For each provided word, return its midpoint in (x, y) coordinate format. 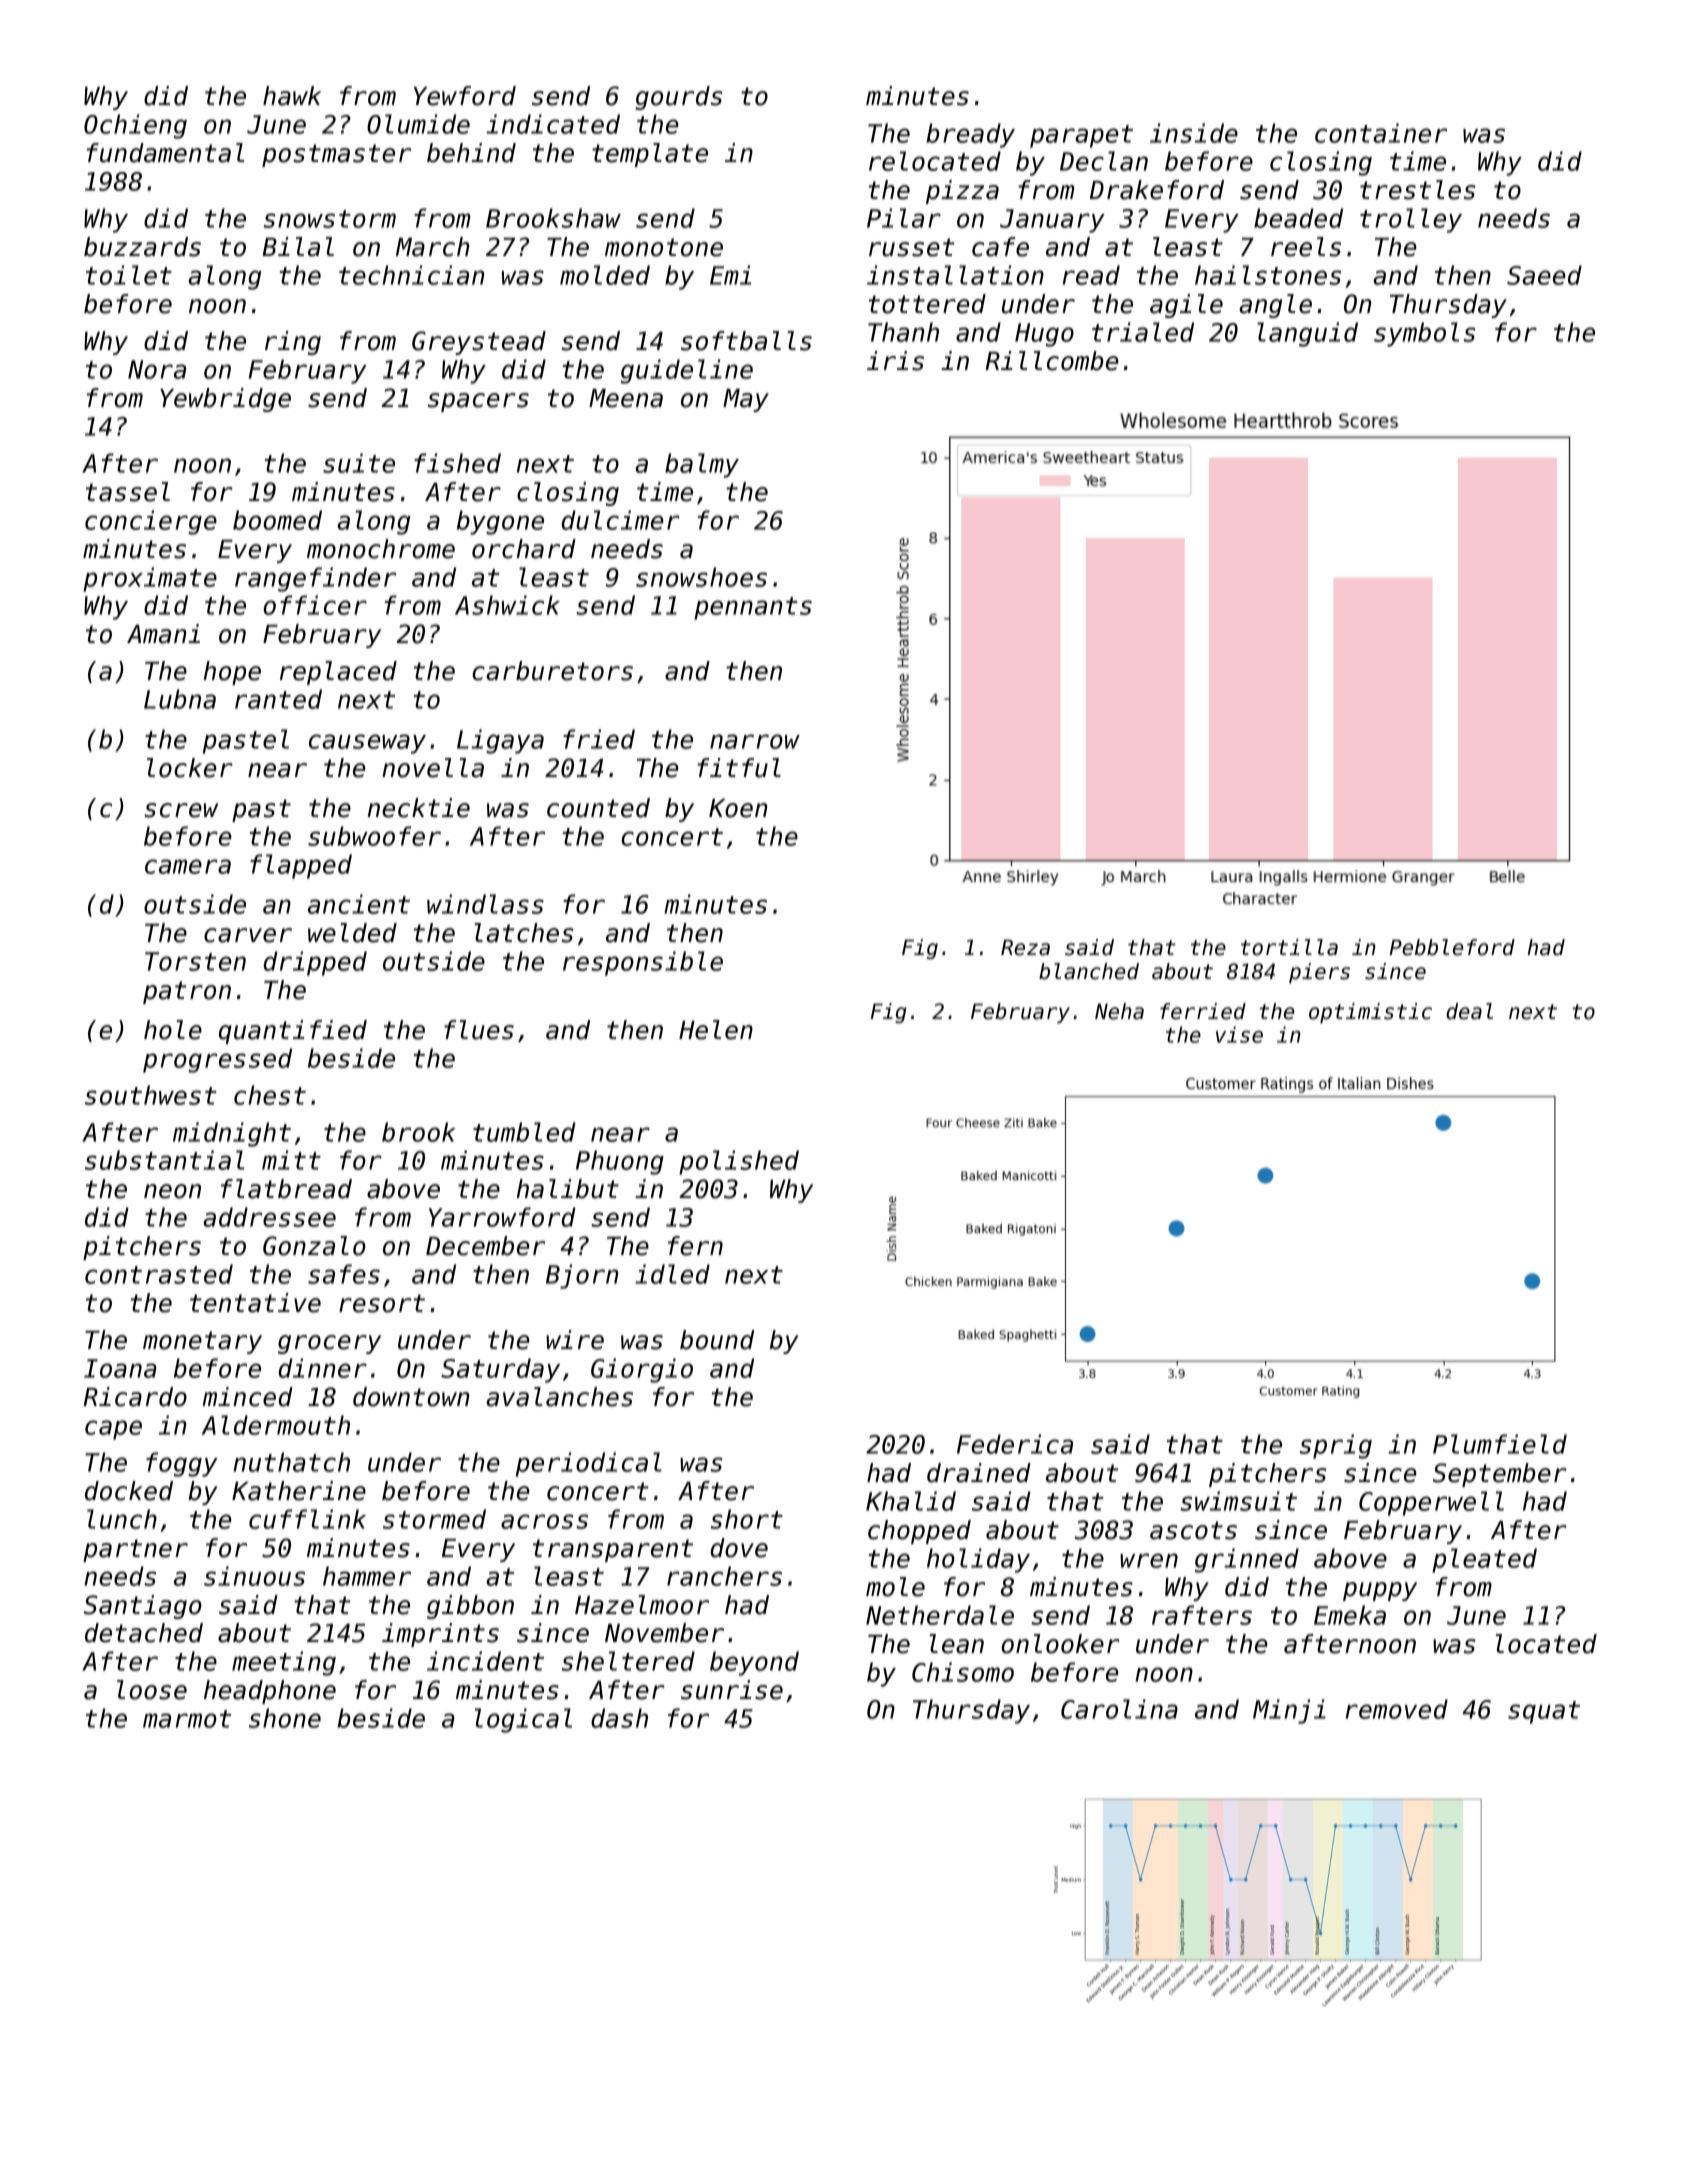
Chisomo (963, 1672)
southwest (151, 1095)
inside (1194, 133)
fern (695, 1246)
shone (285, 1718)
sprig (1336, 1446)
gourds (678, 98)
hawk (292, 96)
